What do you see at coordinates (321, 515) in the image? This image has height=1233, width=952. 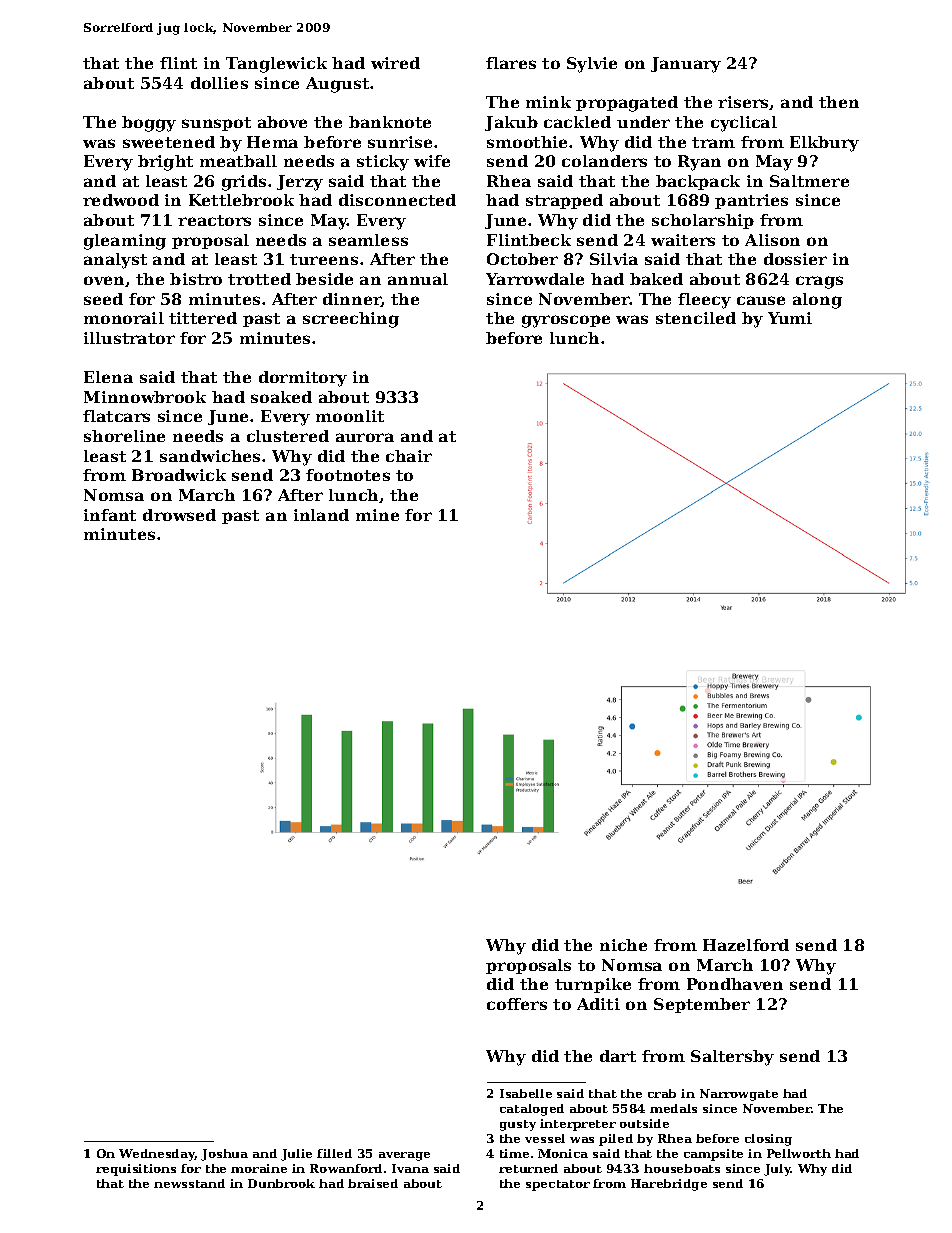 I see `inland` at bounding box center [321, 515].
